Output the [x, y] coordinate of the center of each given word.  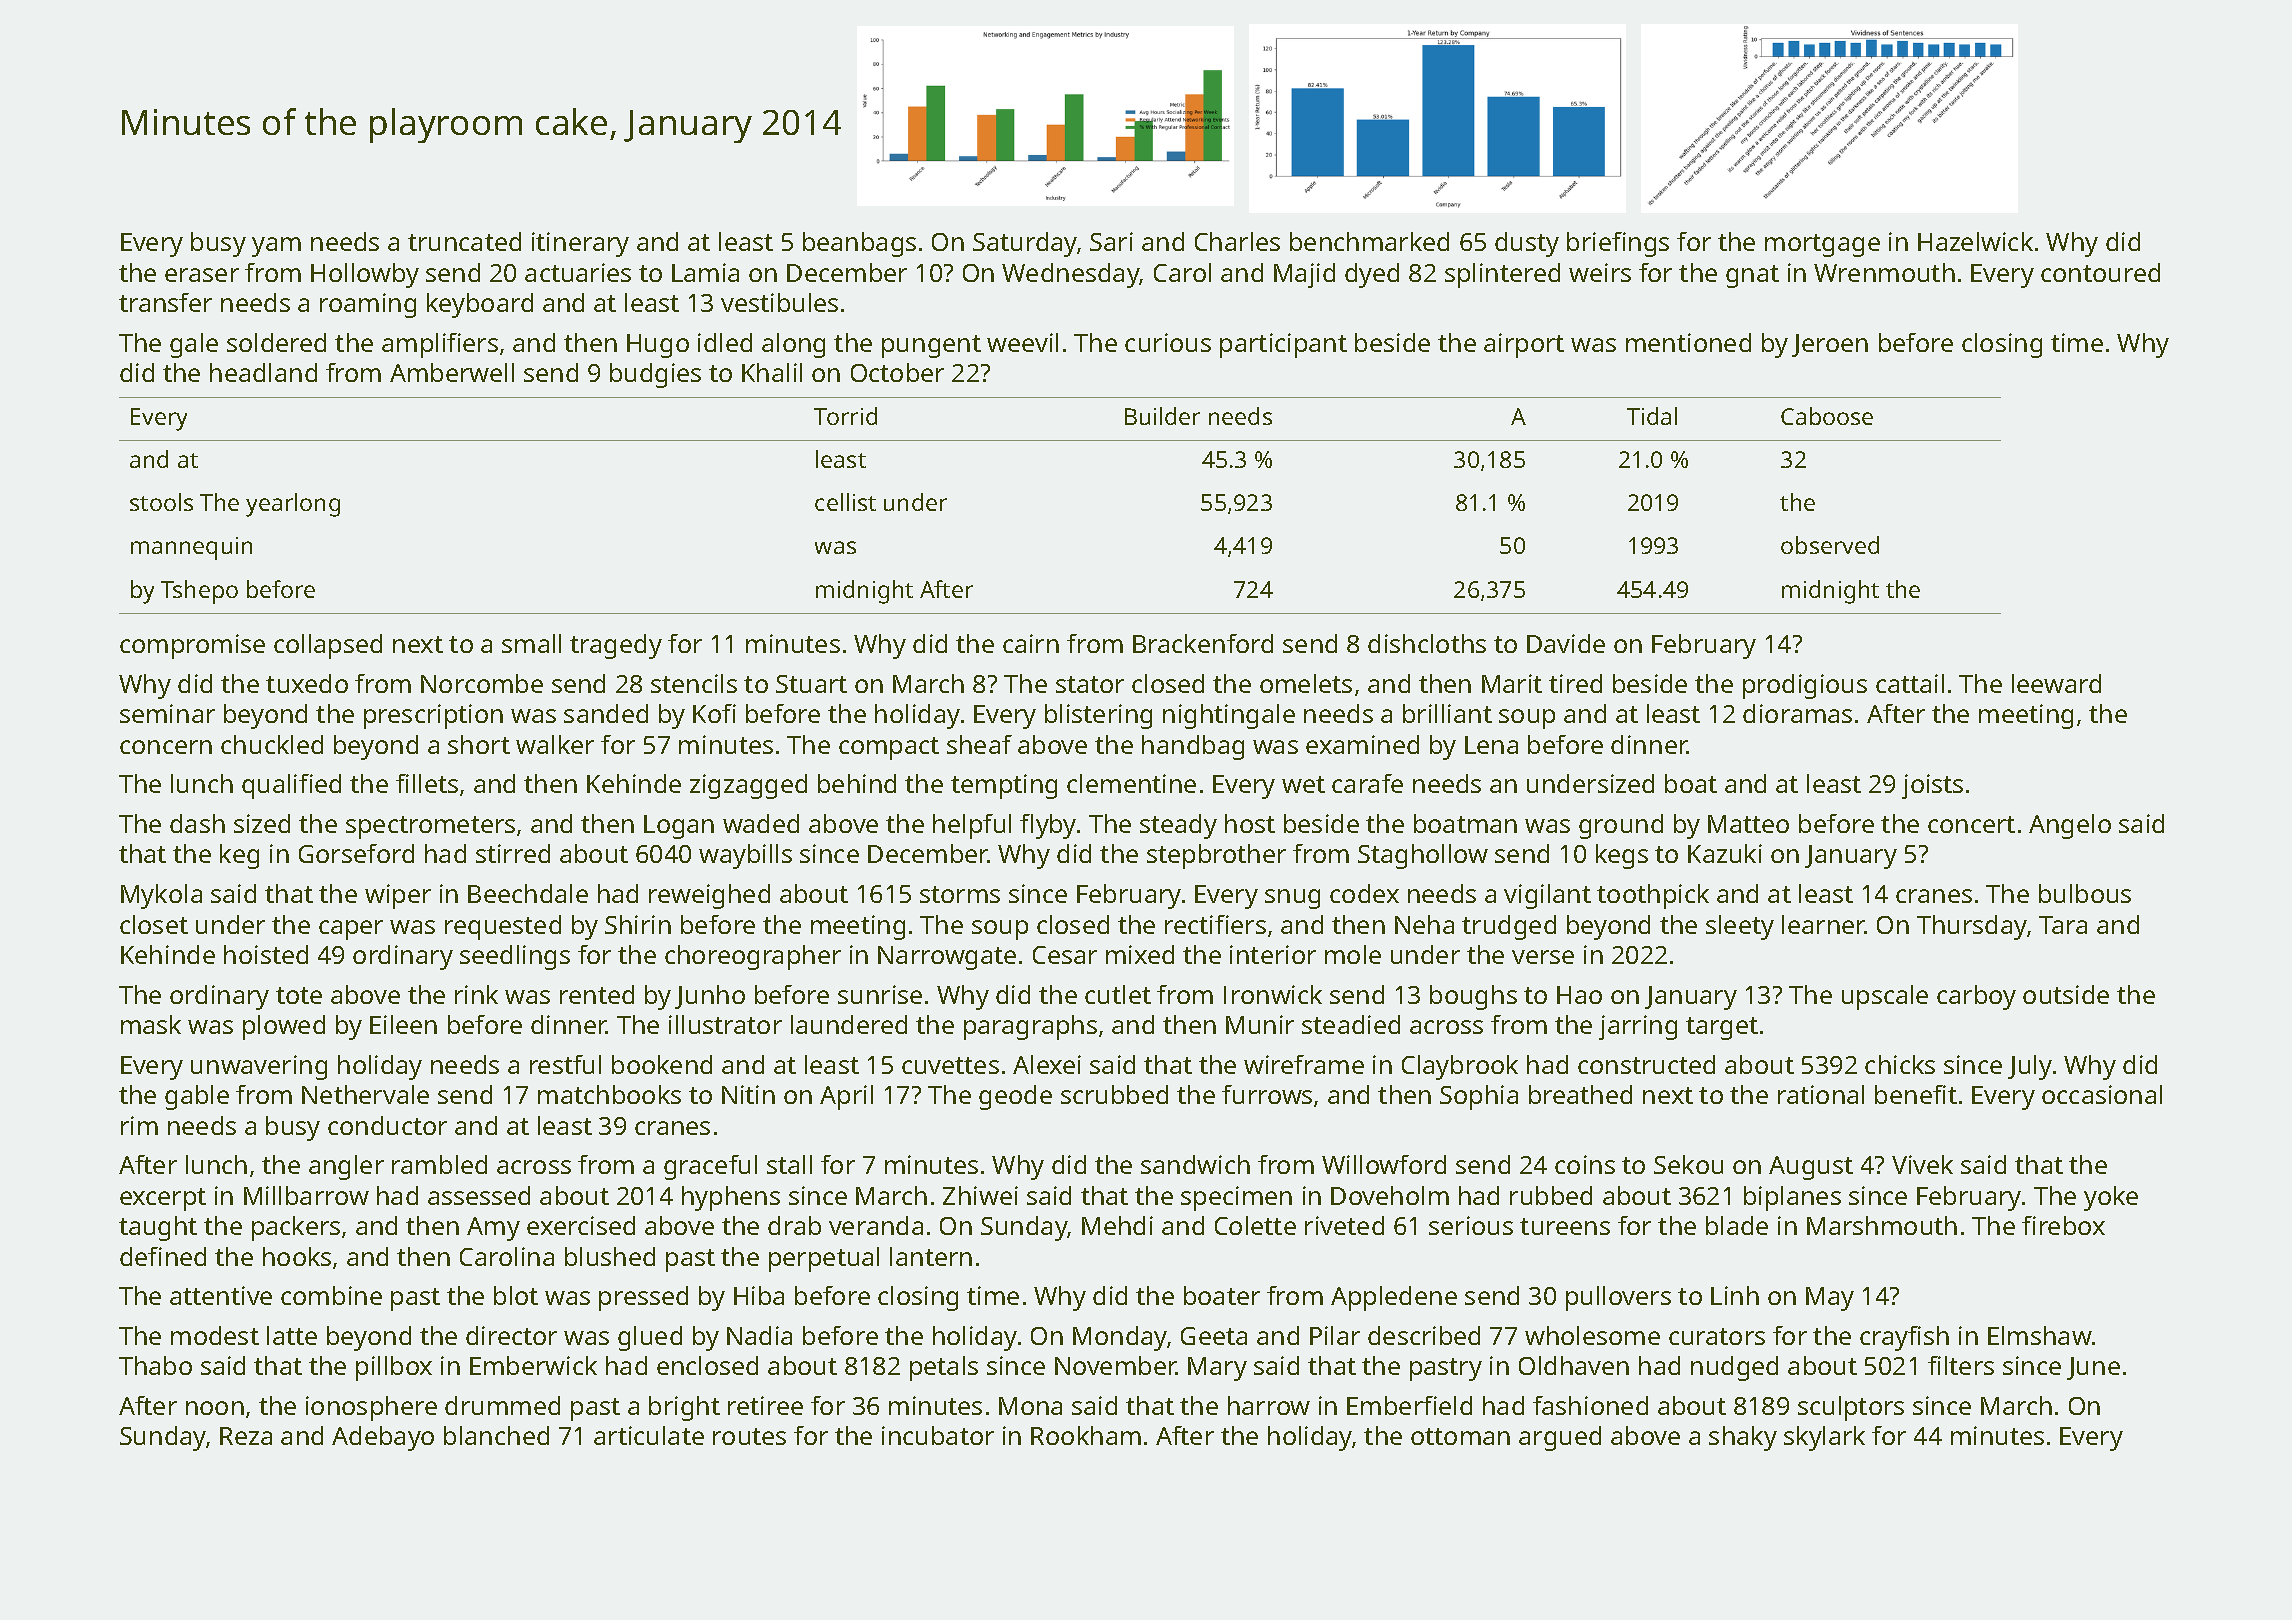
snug [1292, 899]
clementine [1131, 783]
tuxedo [307, 683]
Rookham [1086, 1435]
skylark [1824, 1438]
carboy [1976, 997]
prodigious [1805, 686]
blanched [496, 1435]
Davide [1566, 643]
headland [263, 372]
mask [151, 1024]
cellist [845, 502]
